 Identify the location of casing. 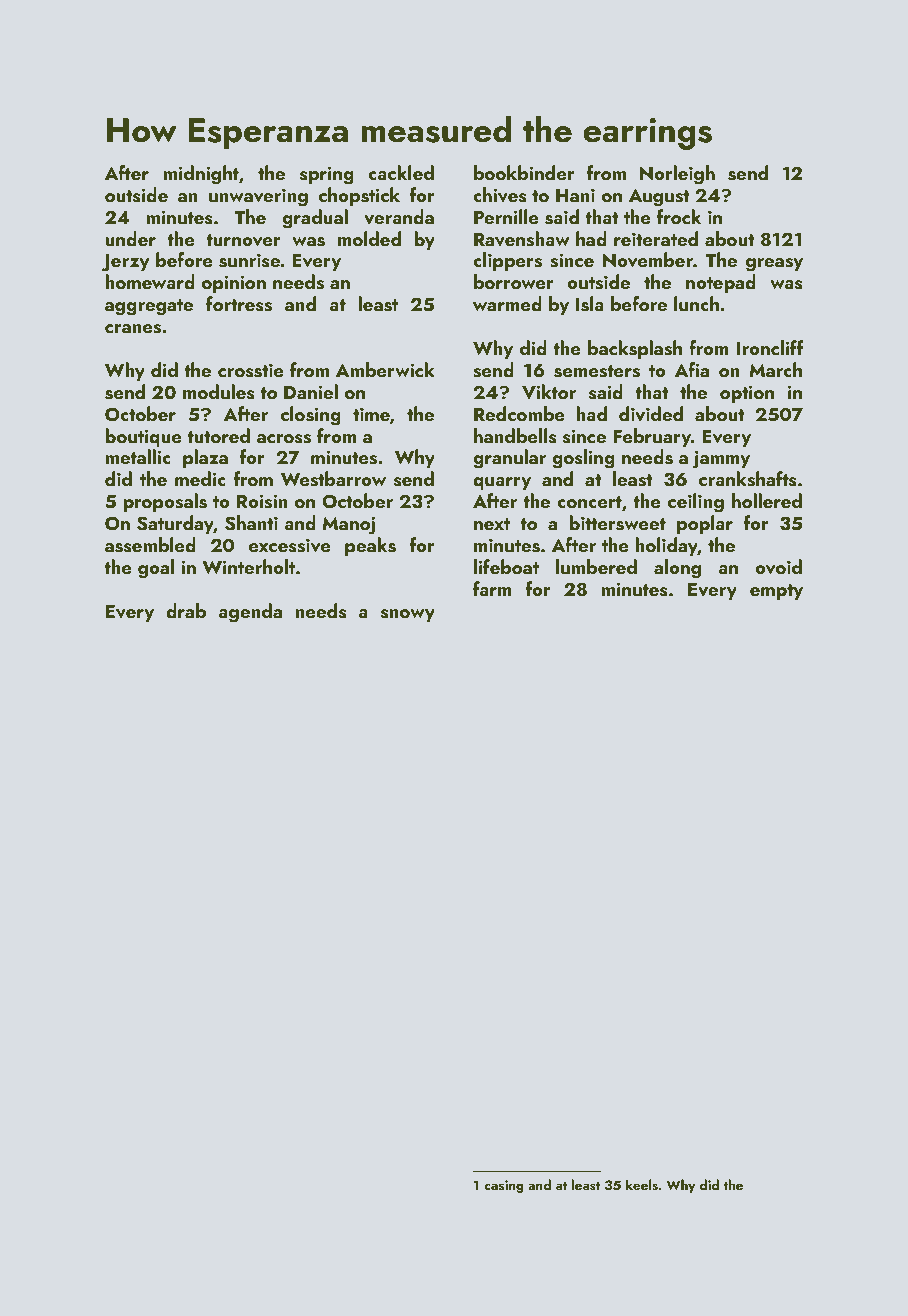
(504, 1186).
